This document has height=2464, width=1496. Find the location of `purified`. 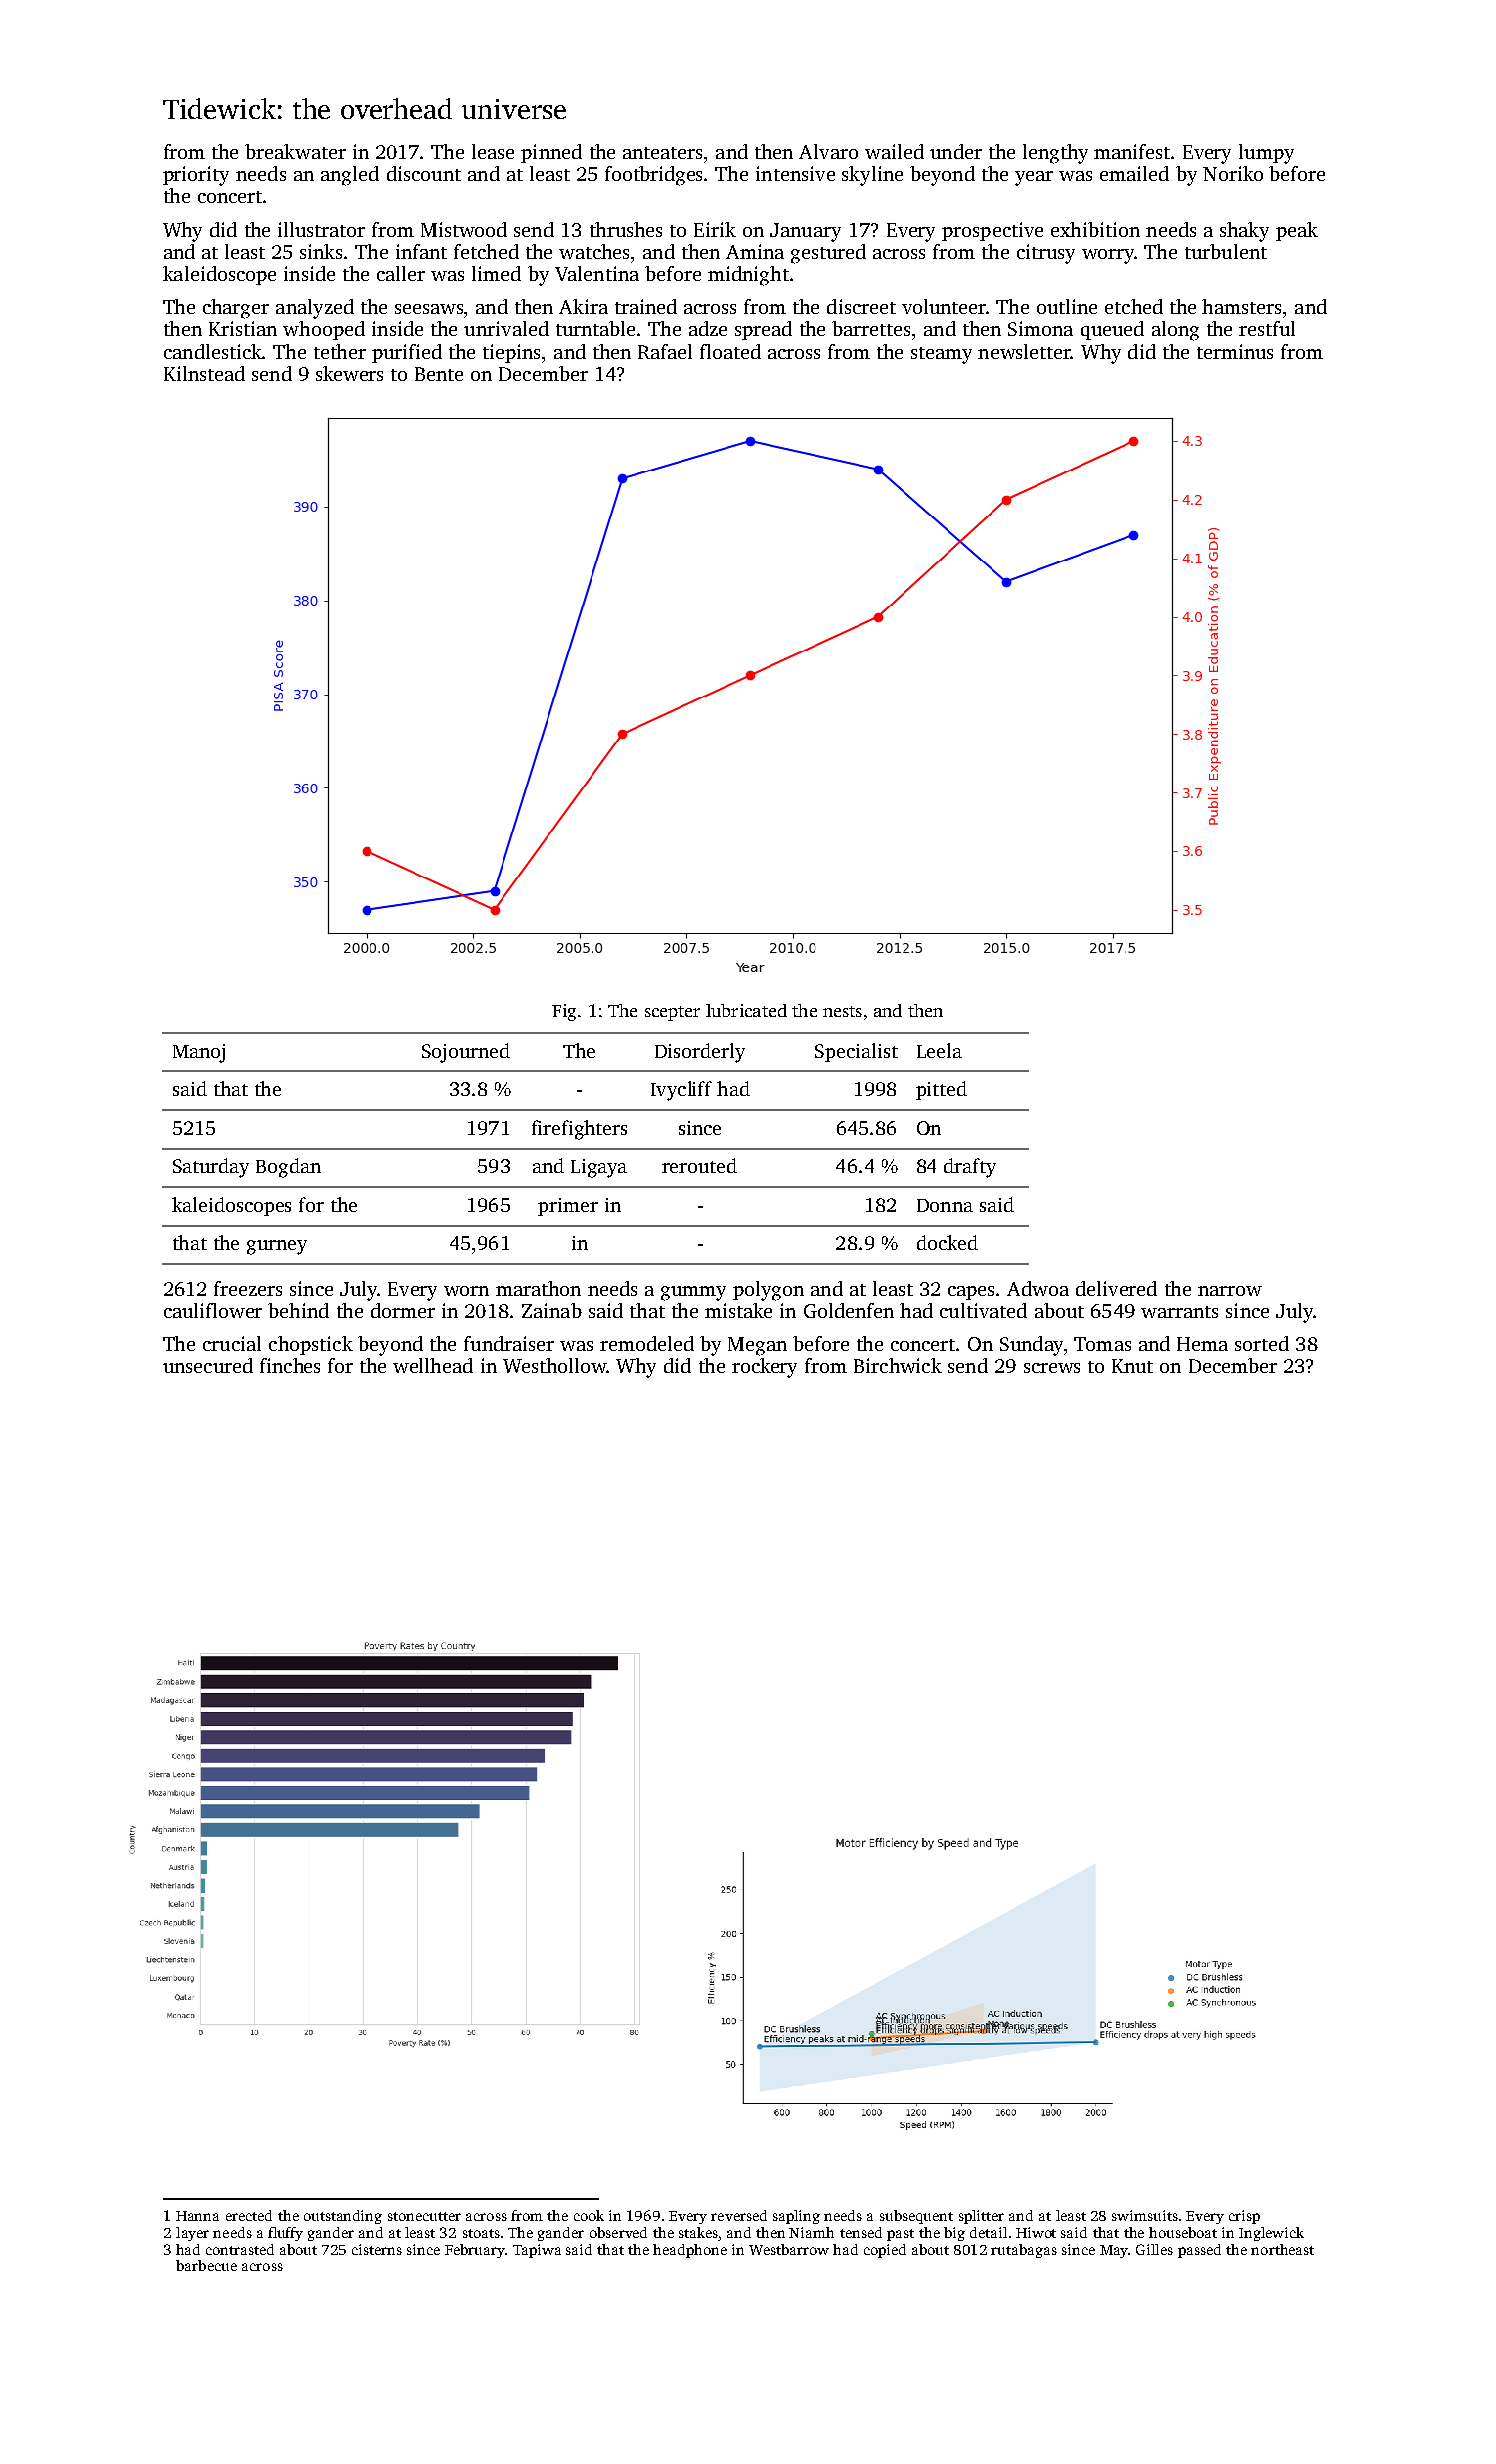

purified is located at coordinates (407, 353).
